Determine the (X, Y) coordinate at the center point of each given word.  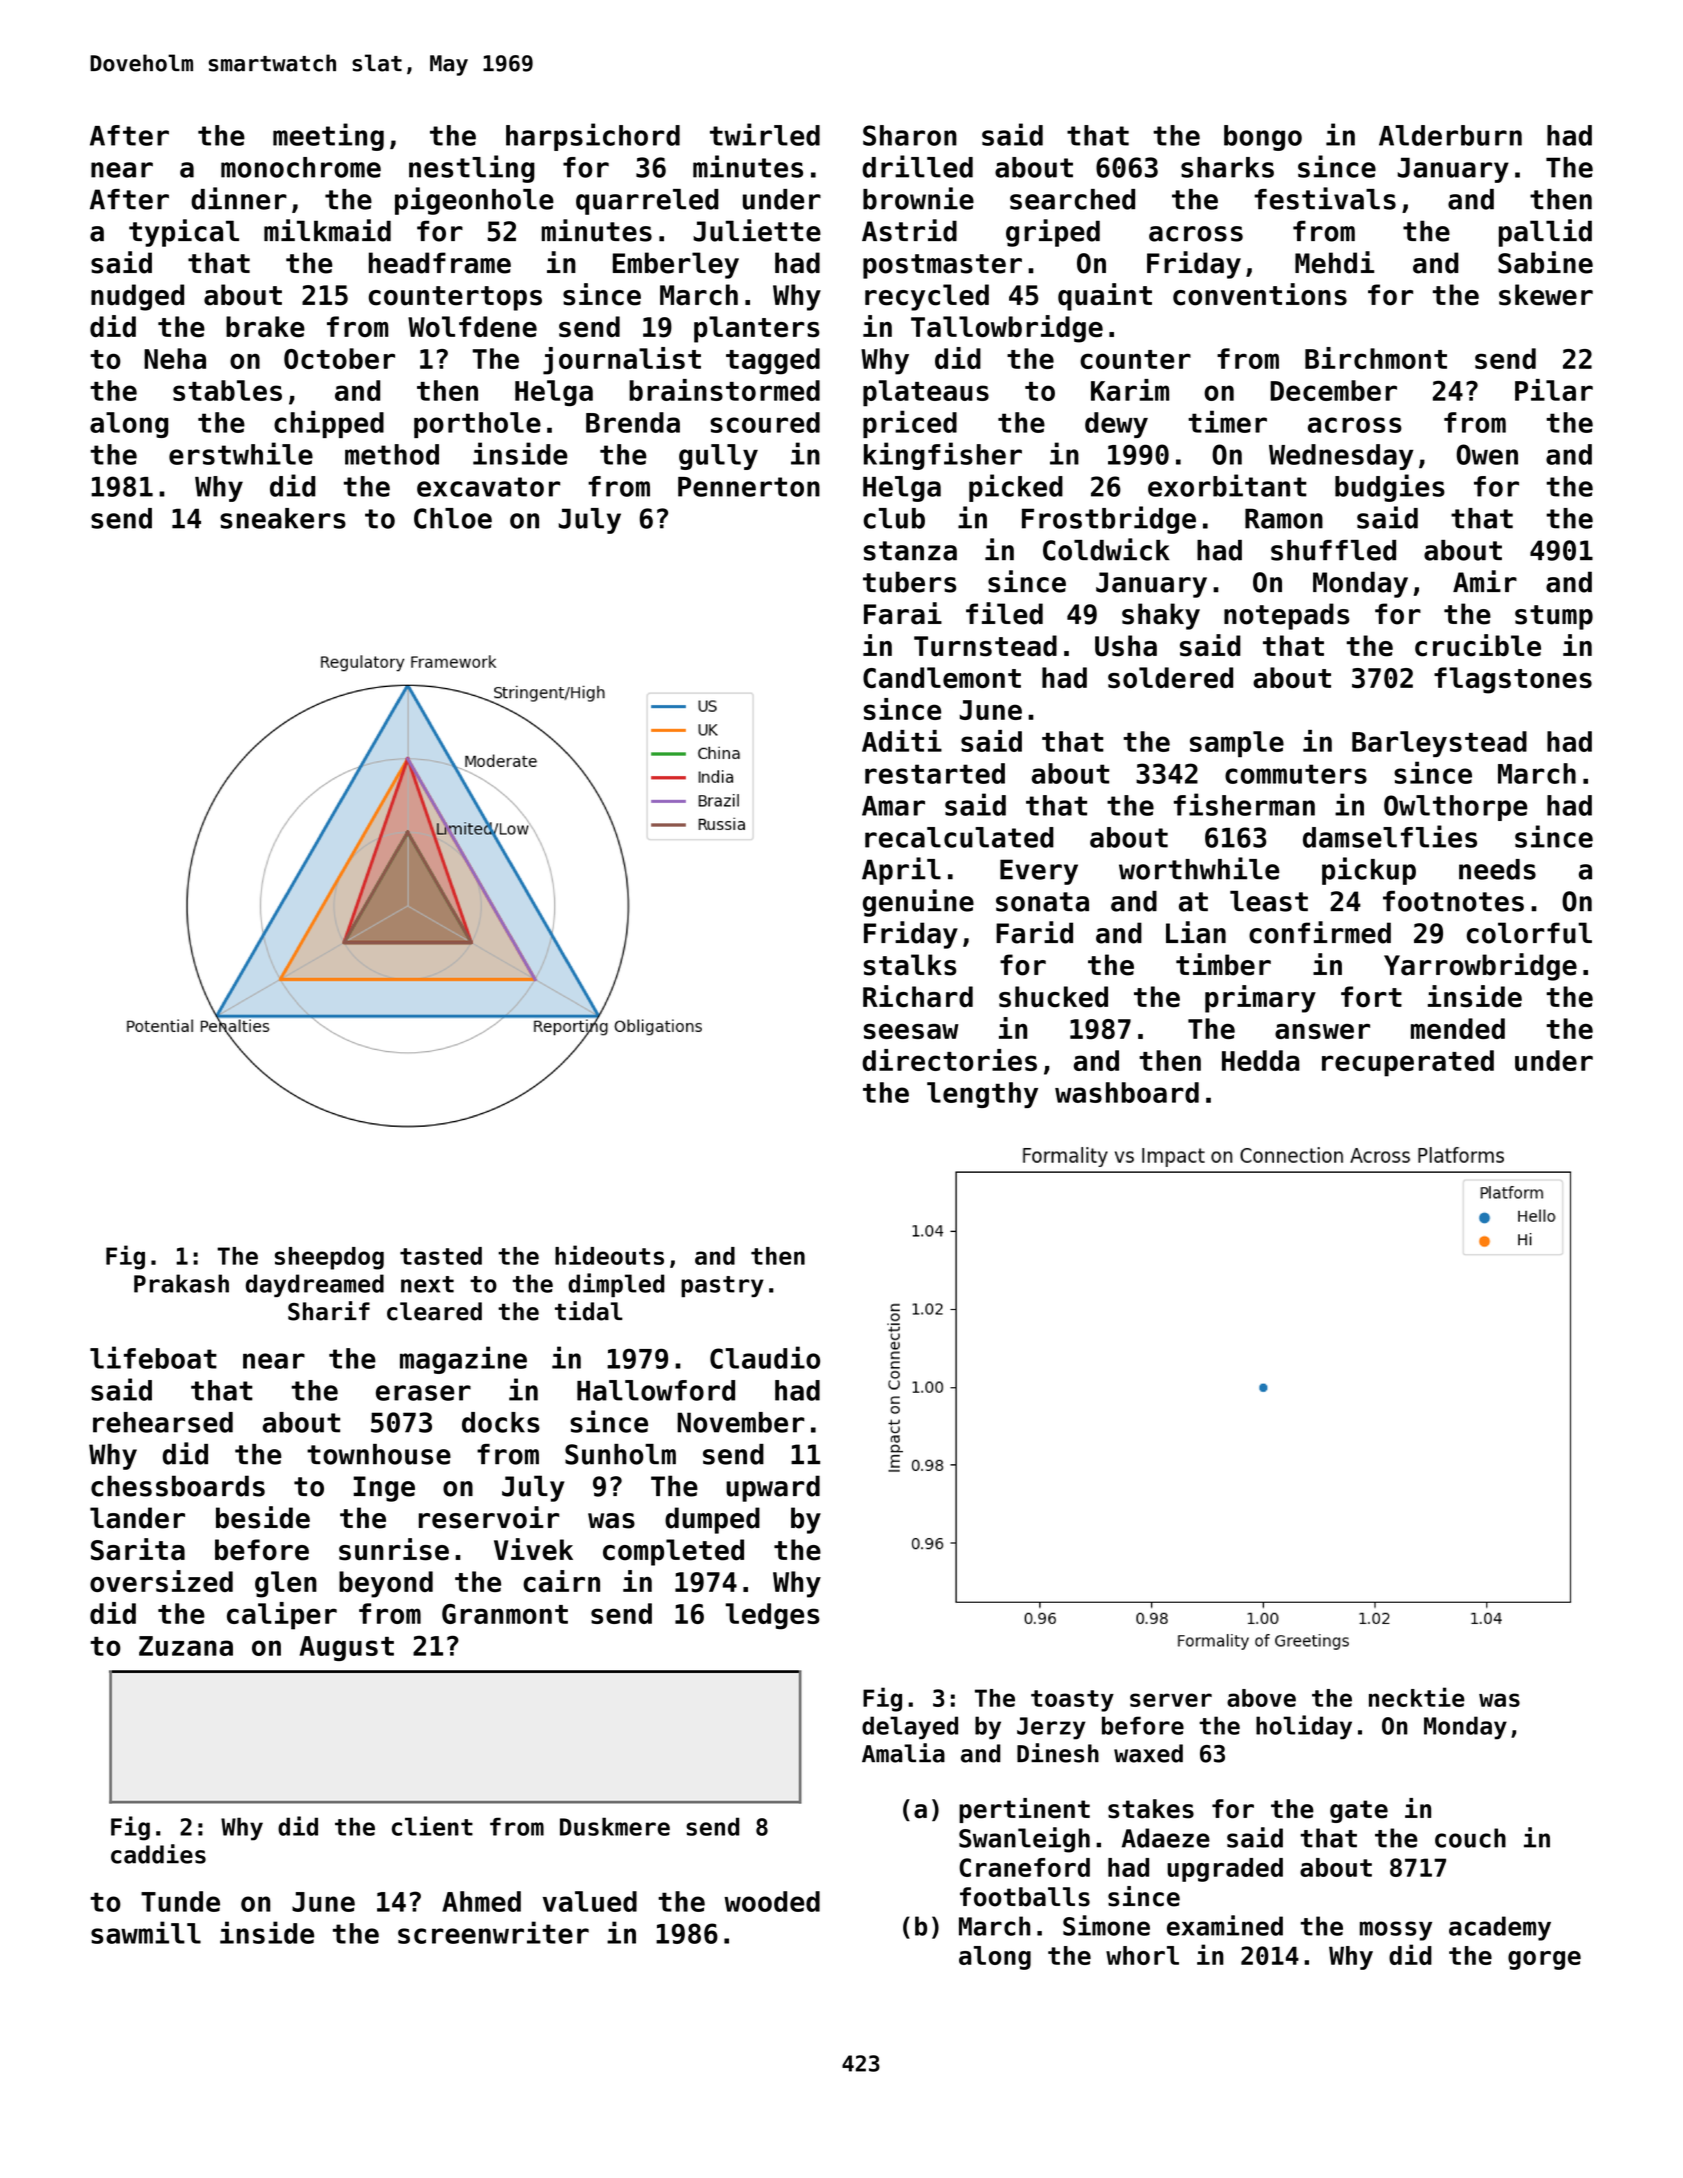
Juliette (757, 230)
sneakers (283, 518)
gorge (1544, 1960)
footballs (1025, 1897)
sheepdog (329, 1258)
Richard (918, 996)
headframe (440, 263)
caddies (158, 1854)
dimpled (616, 1285)
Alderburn (1450, 135)
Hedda (1260, 1060)
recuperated (1408, 1063)
